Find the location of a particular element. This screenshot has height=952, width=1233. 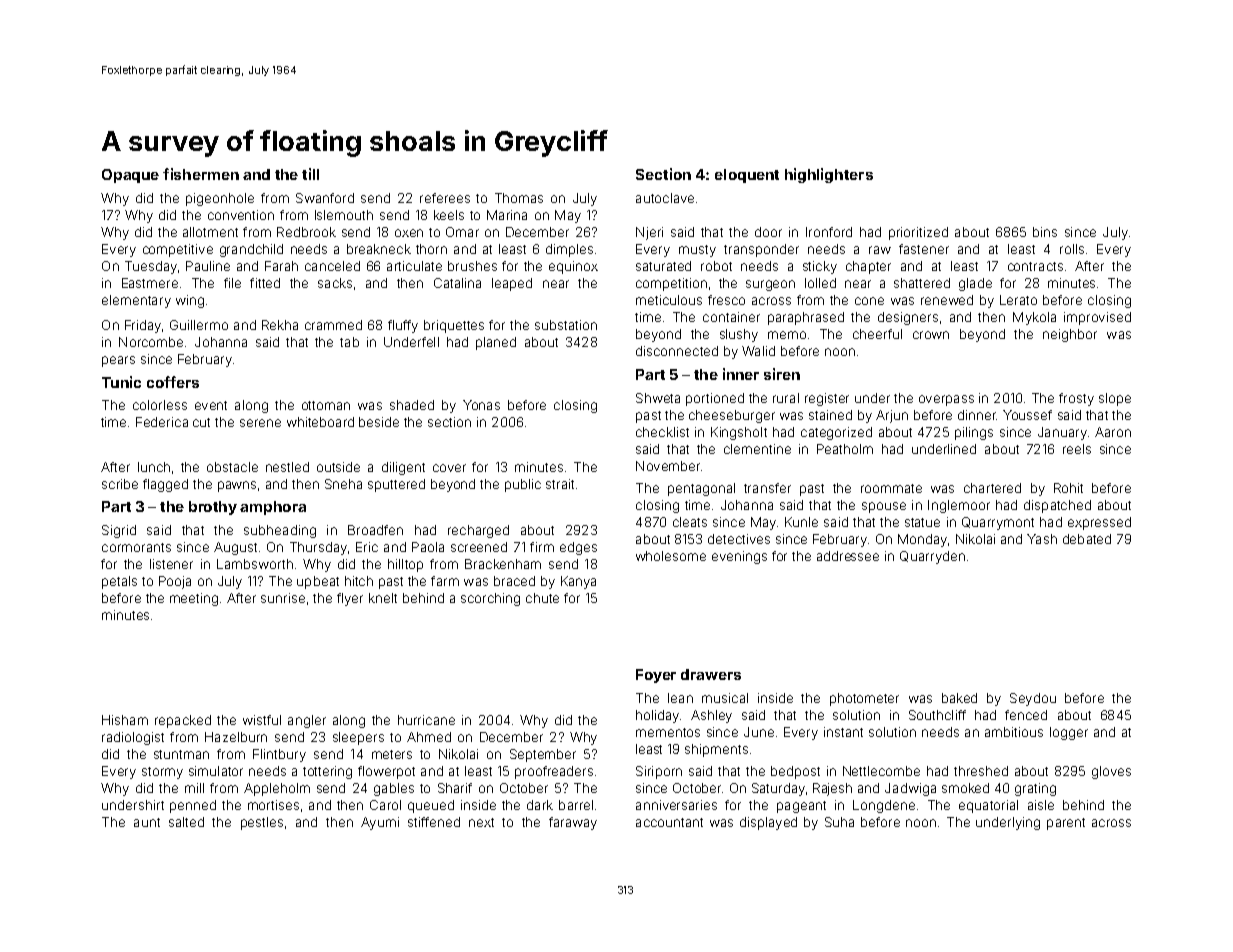

Mykola is located at coordinates (1034, 318).
